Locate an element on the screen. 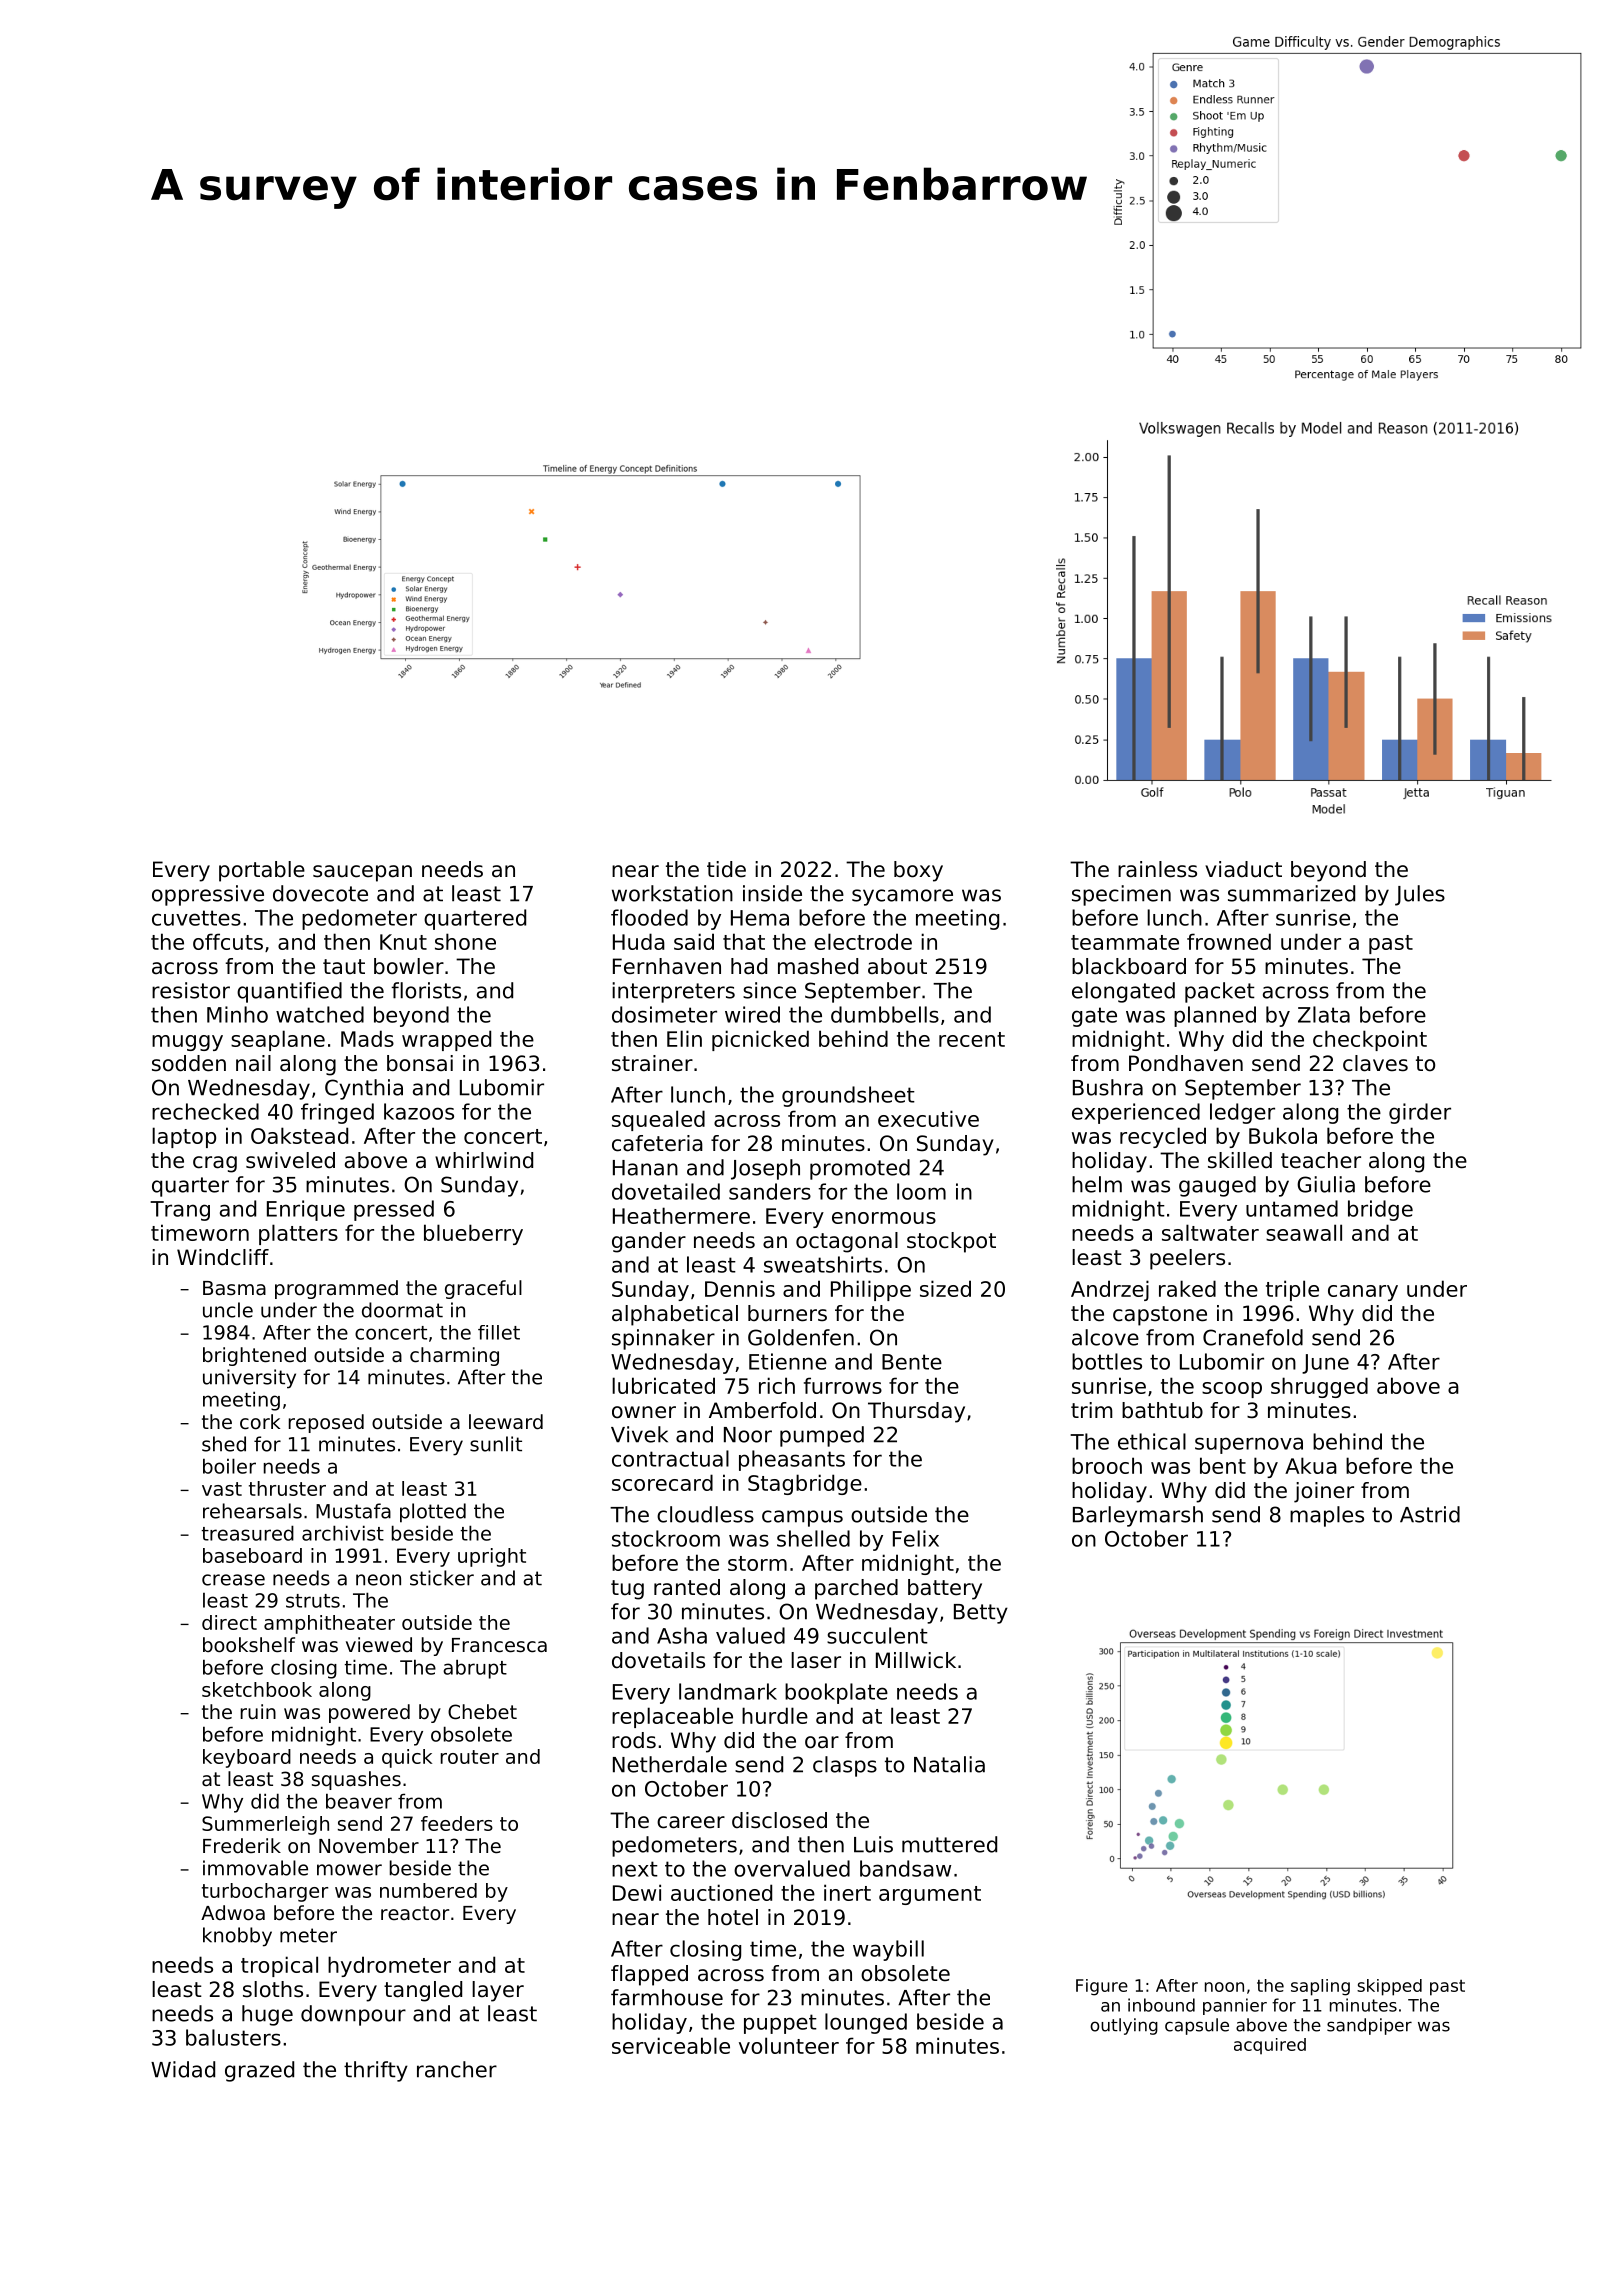 The image size is (1620, 2292). rechecked is located at coordinates (205, 1111).
